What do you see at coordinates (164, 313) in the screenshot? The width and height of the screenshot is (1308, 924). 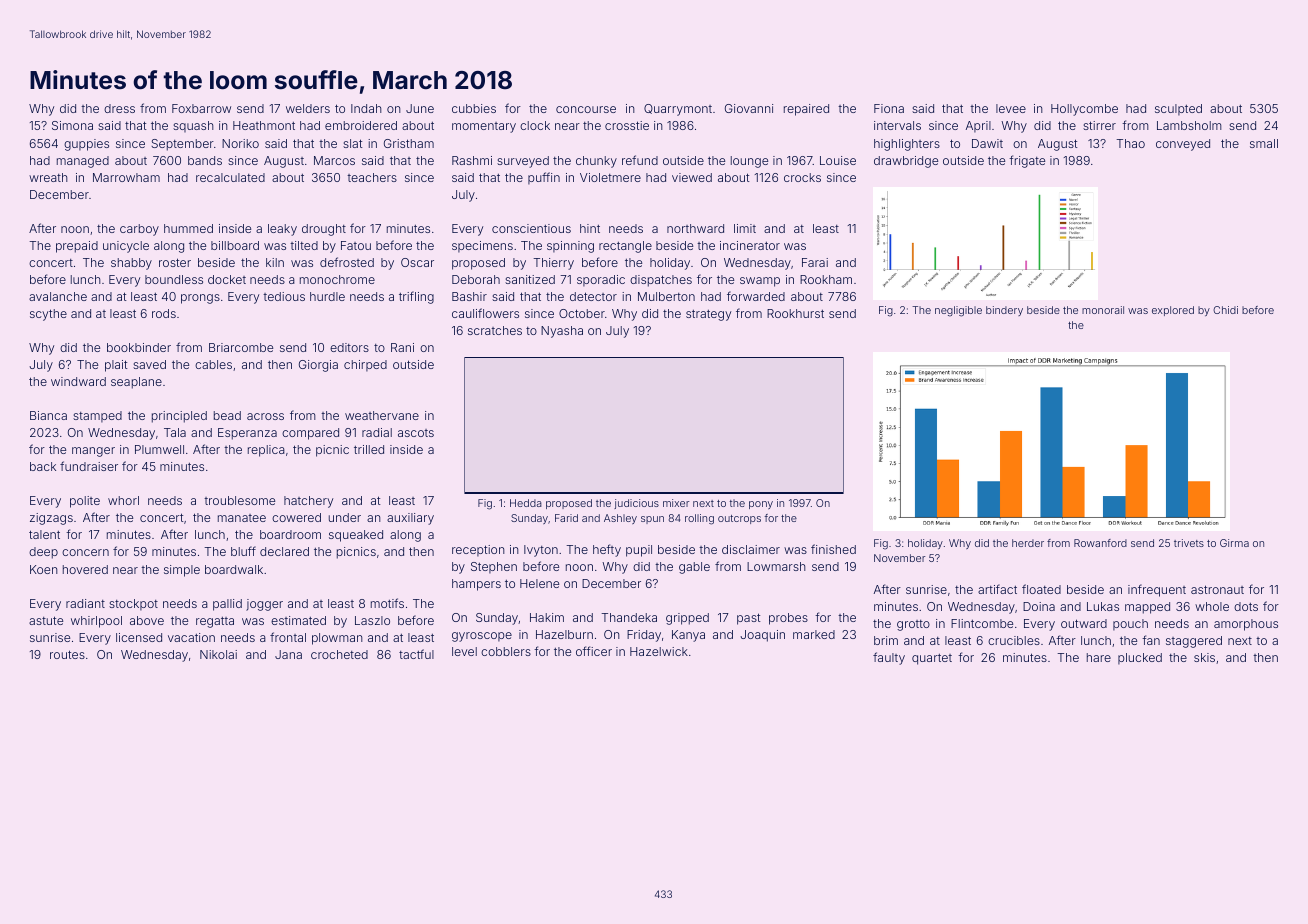 I see `rods` at bounding box center [164, 313].
